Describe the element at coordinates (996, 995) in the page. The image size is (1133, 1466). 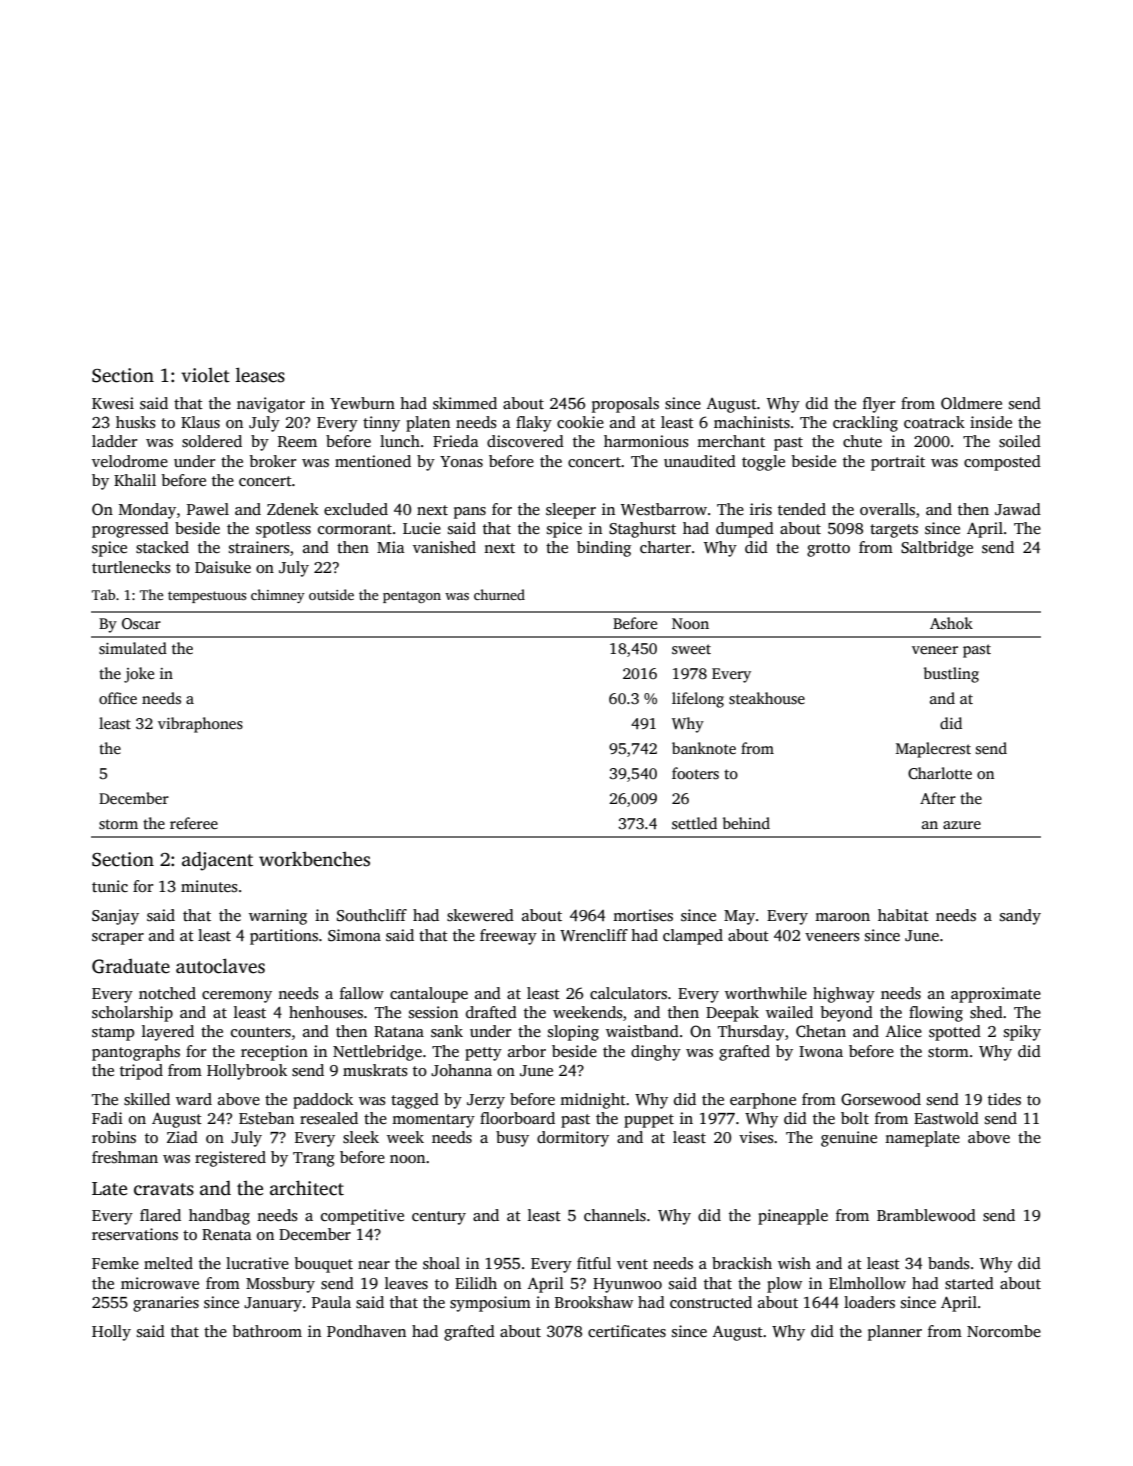
I see `approximate` at that location.
